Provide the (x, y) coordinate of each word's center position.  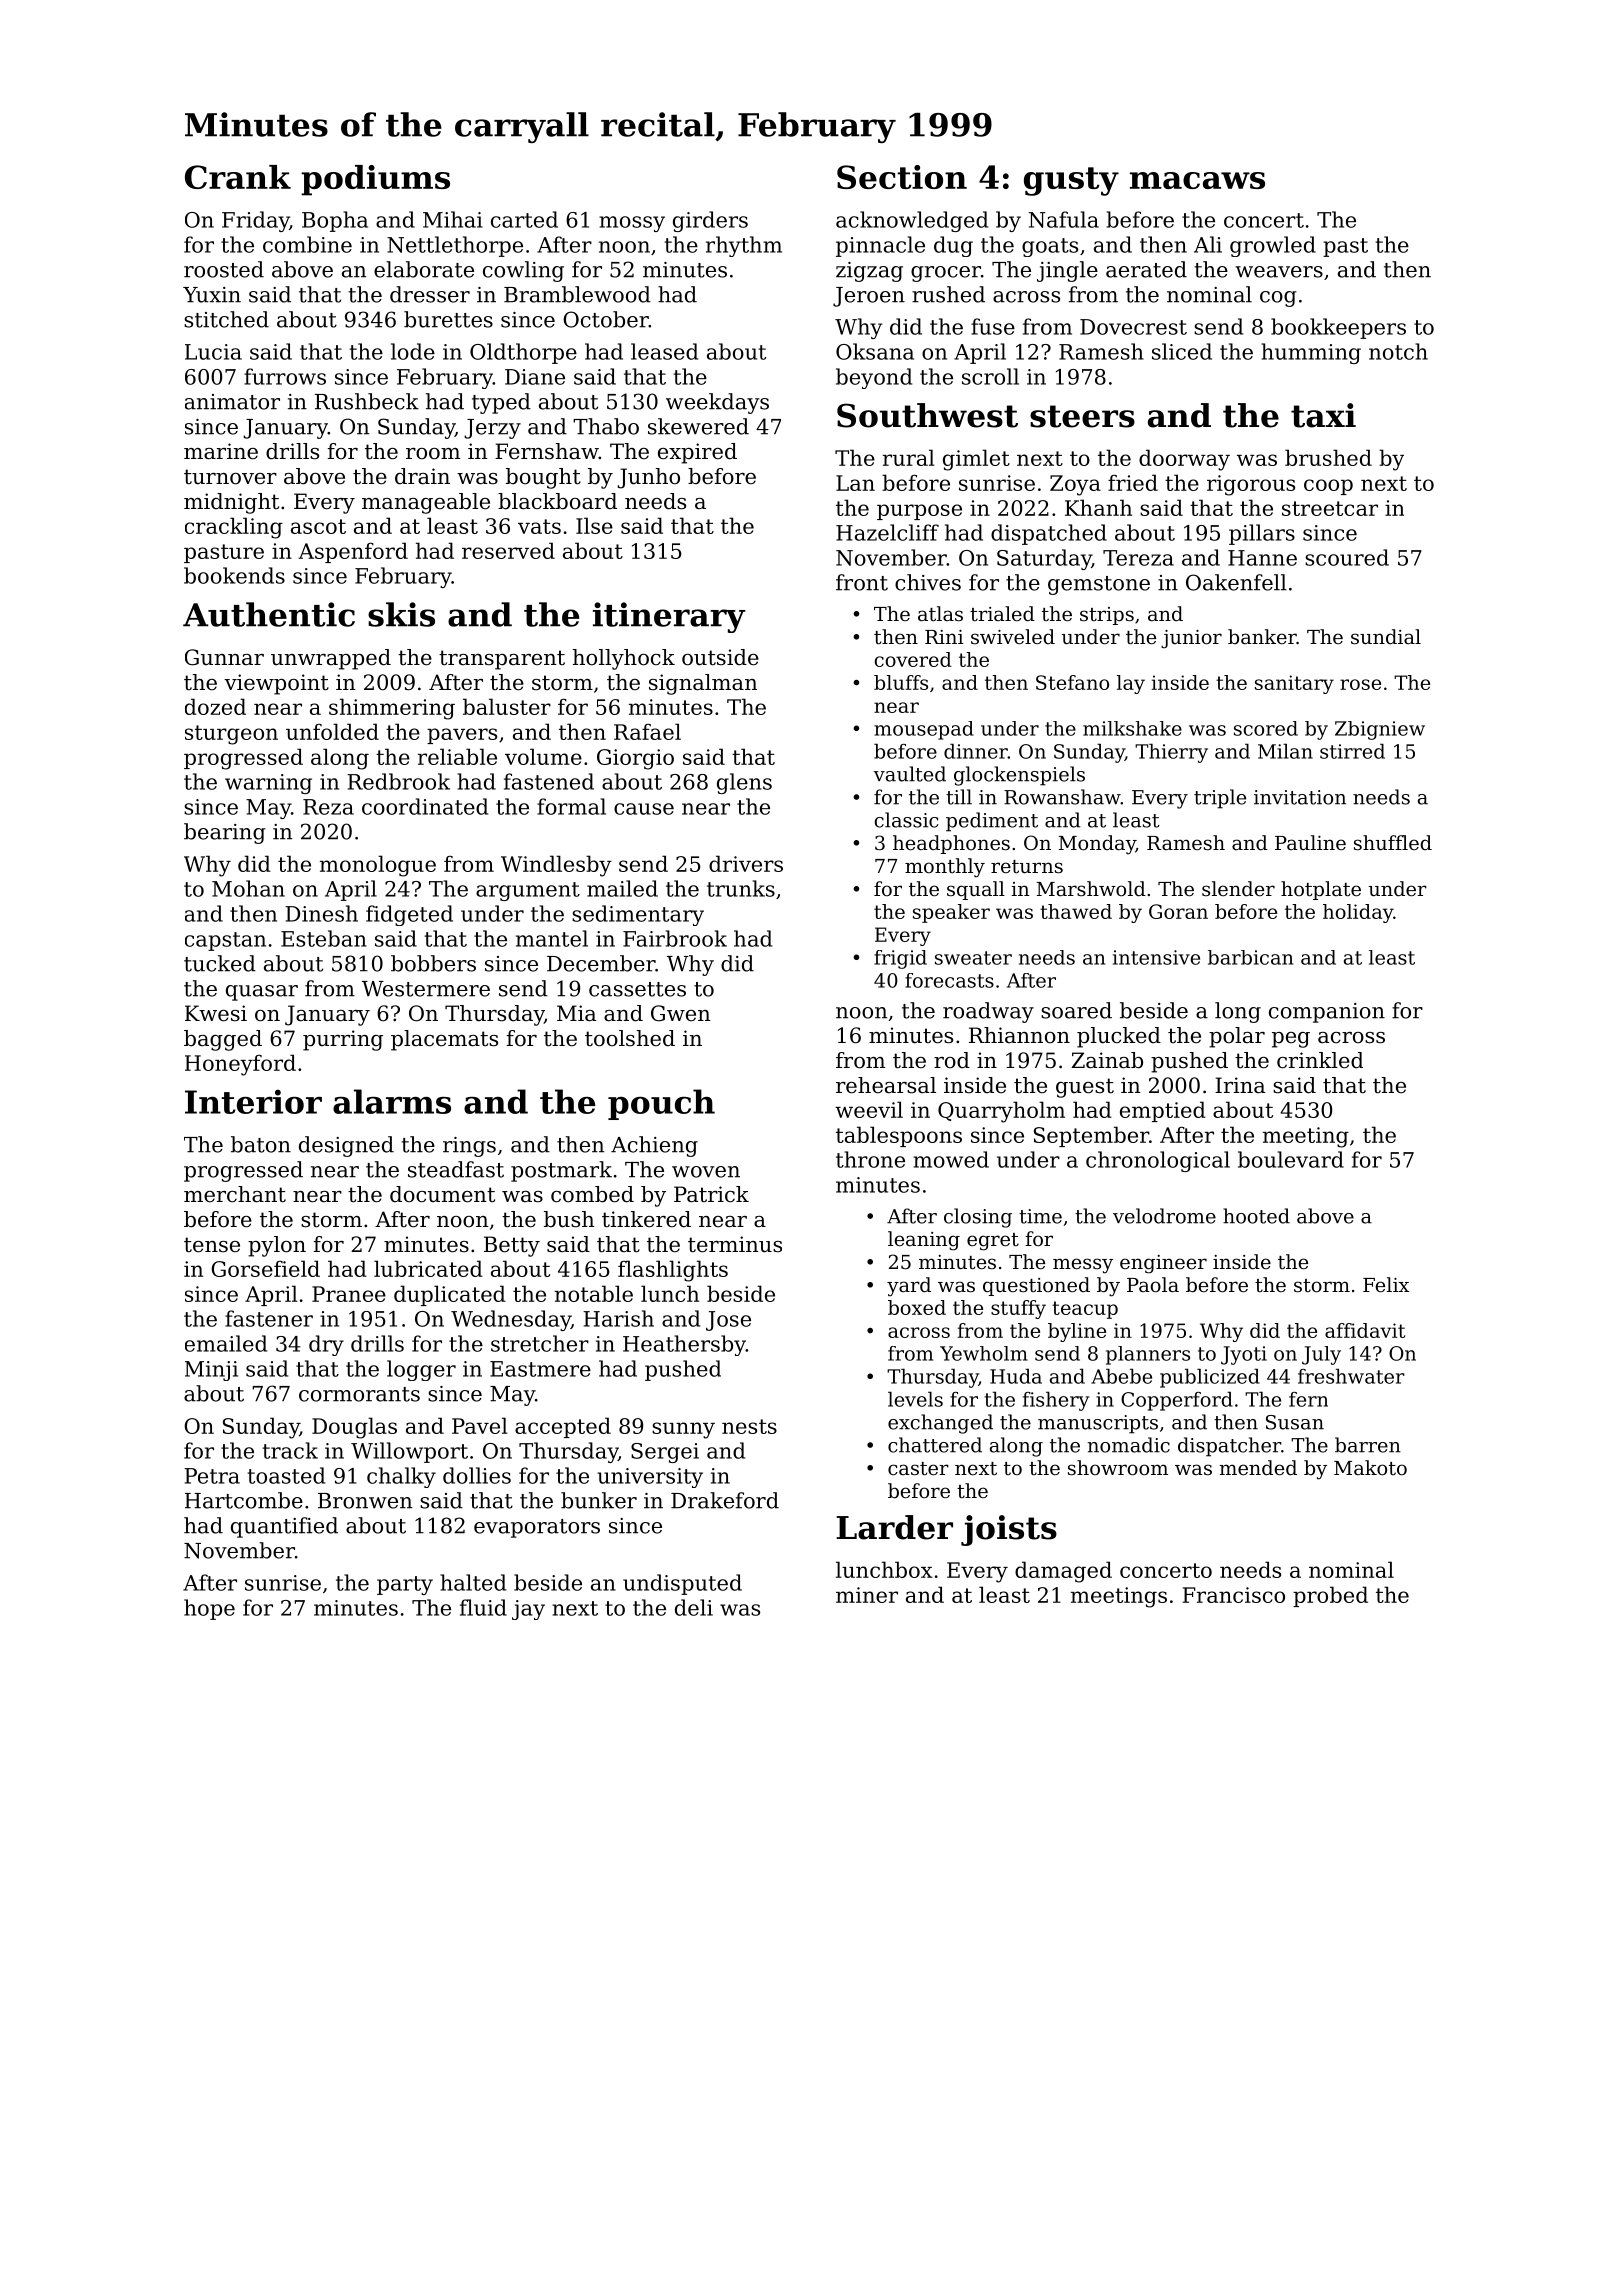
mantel (552, 938)
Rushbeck (367, 401)
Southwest (927, 415)
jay (528, 1610)
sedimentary (638, 915)
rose (1360, 684)
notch (1398, 351)
